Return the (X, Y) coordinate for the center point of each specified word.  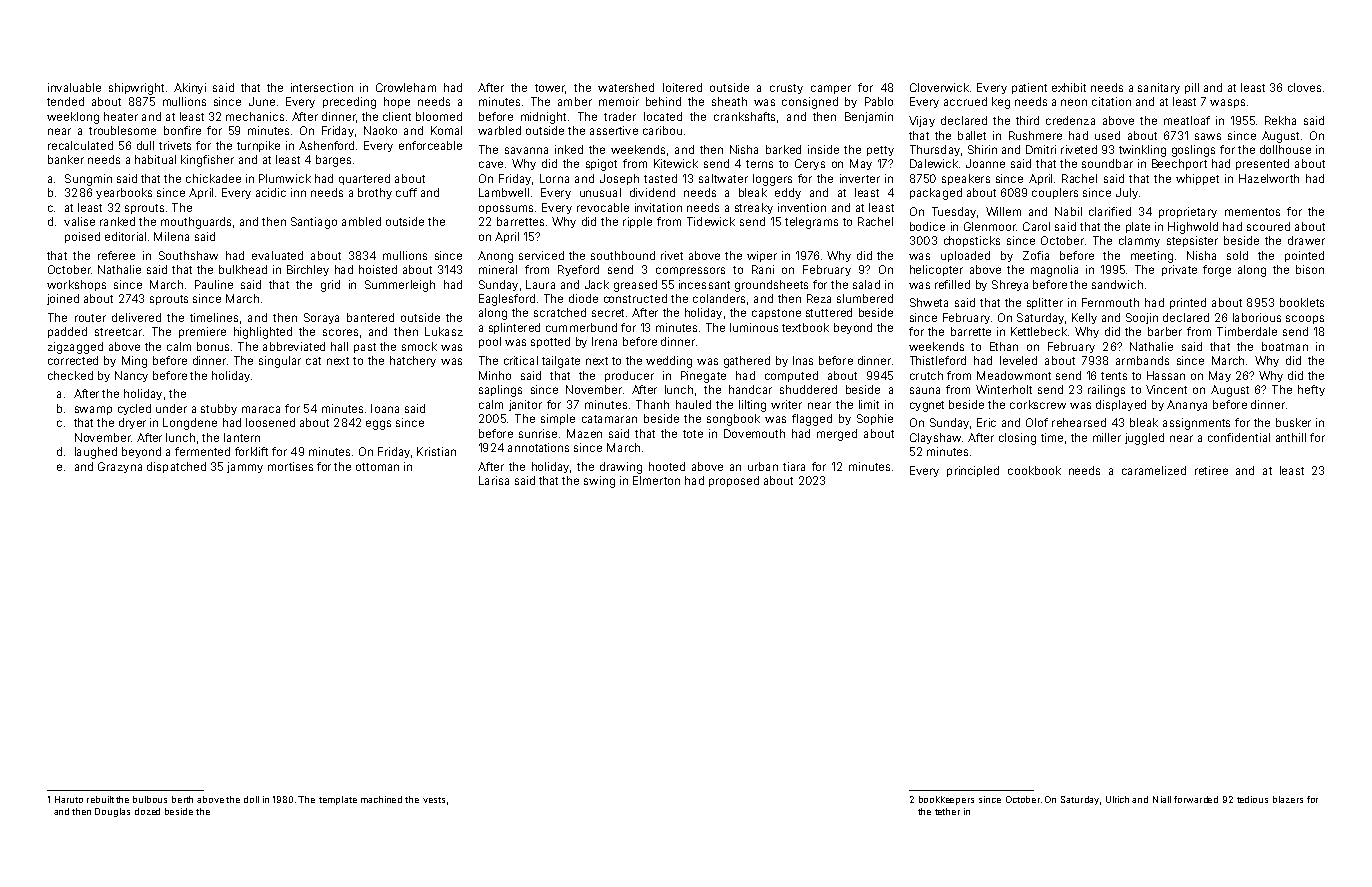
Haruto (69, 799)
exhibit (1069, 87)
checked (70, 375)
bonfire (182, 130)
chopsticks (972, 241)
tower (550, 88)
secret (608, 313)
